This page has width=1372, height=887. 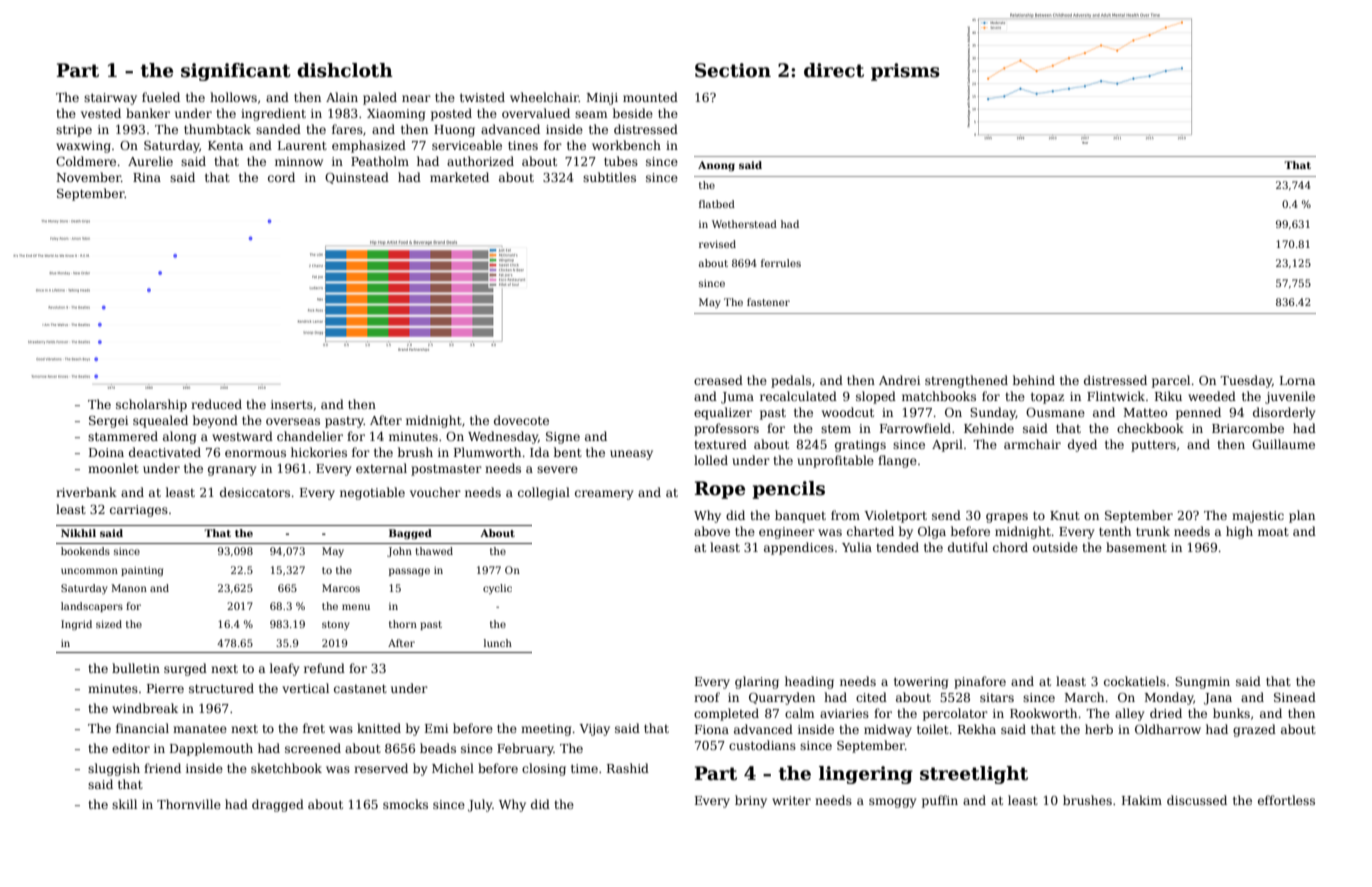 I want to click on significant, so click(x=236, y=72).
